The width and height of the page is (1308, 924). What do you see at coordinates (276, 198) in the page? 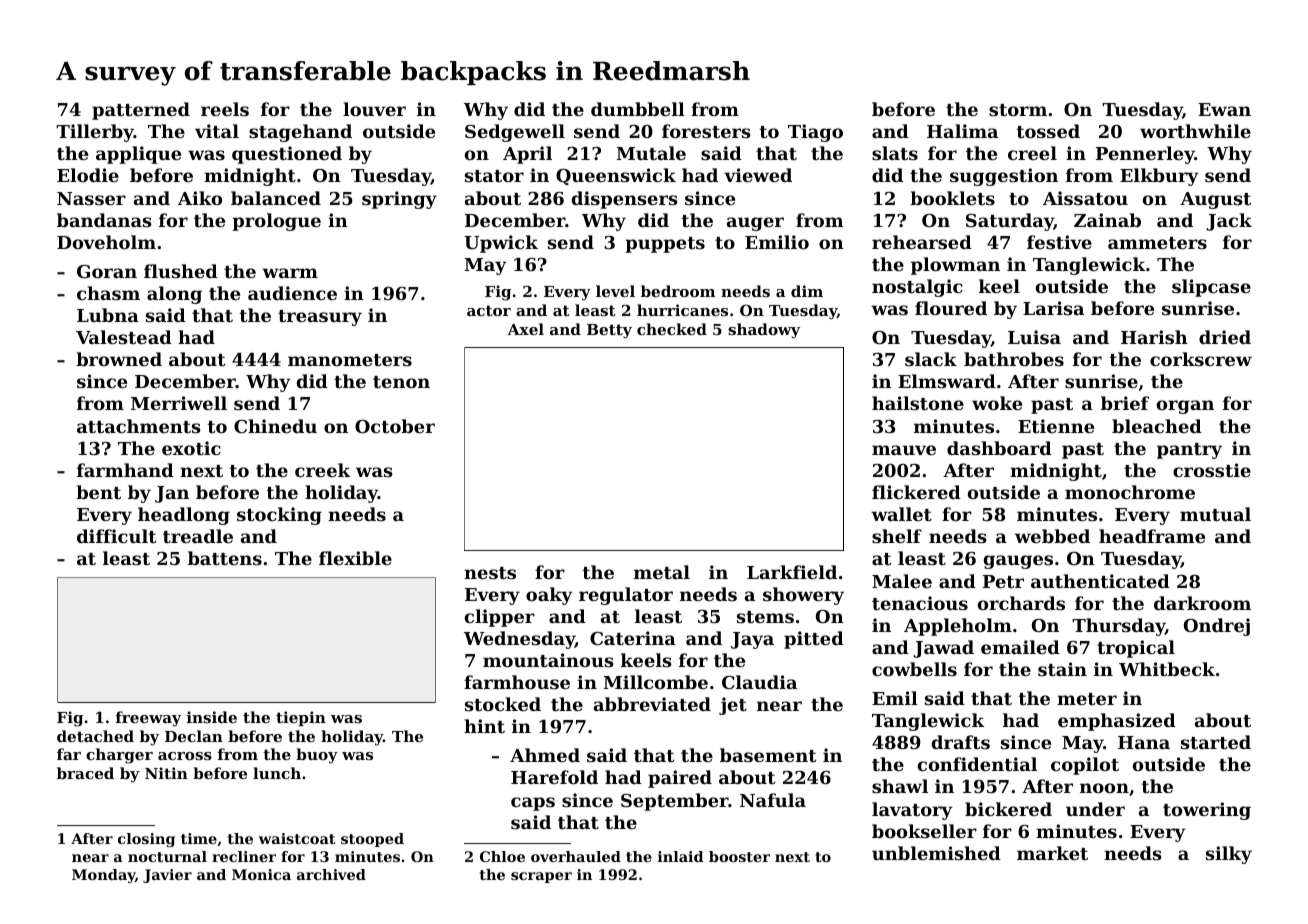
I see `balanced` at bounding box center [276, 198].
